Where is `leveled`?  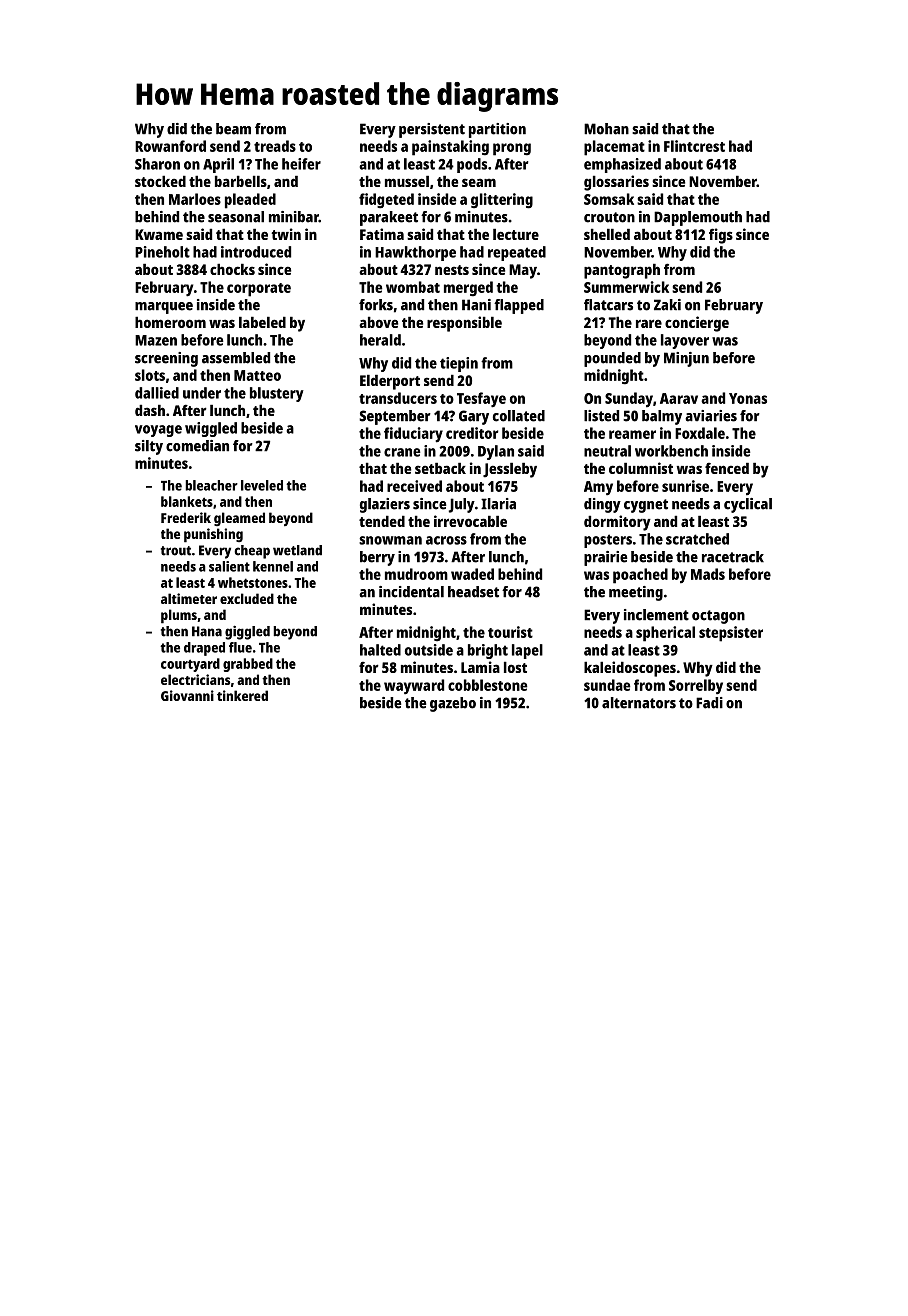
leveled is located at coordinates (262, 485).
